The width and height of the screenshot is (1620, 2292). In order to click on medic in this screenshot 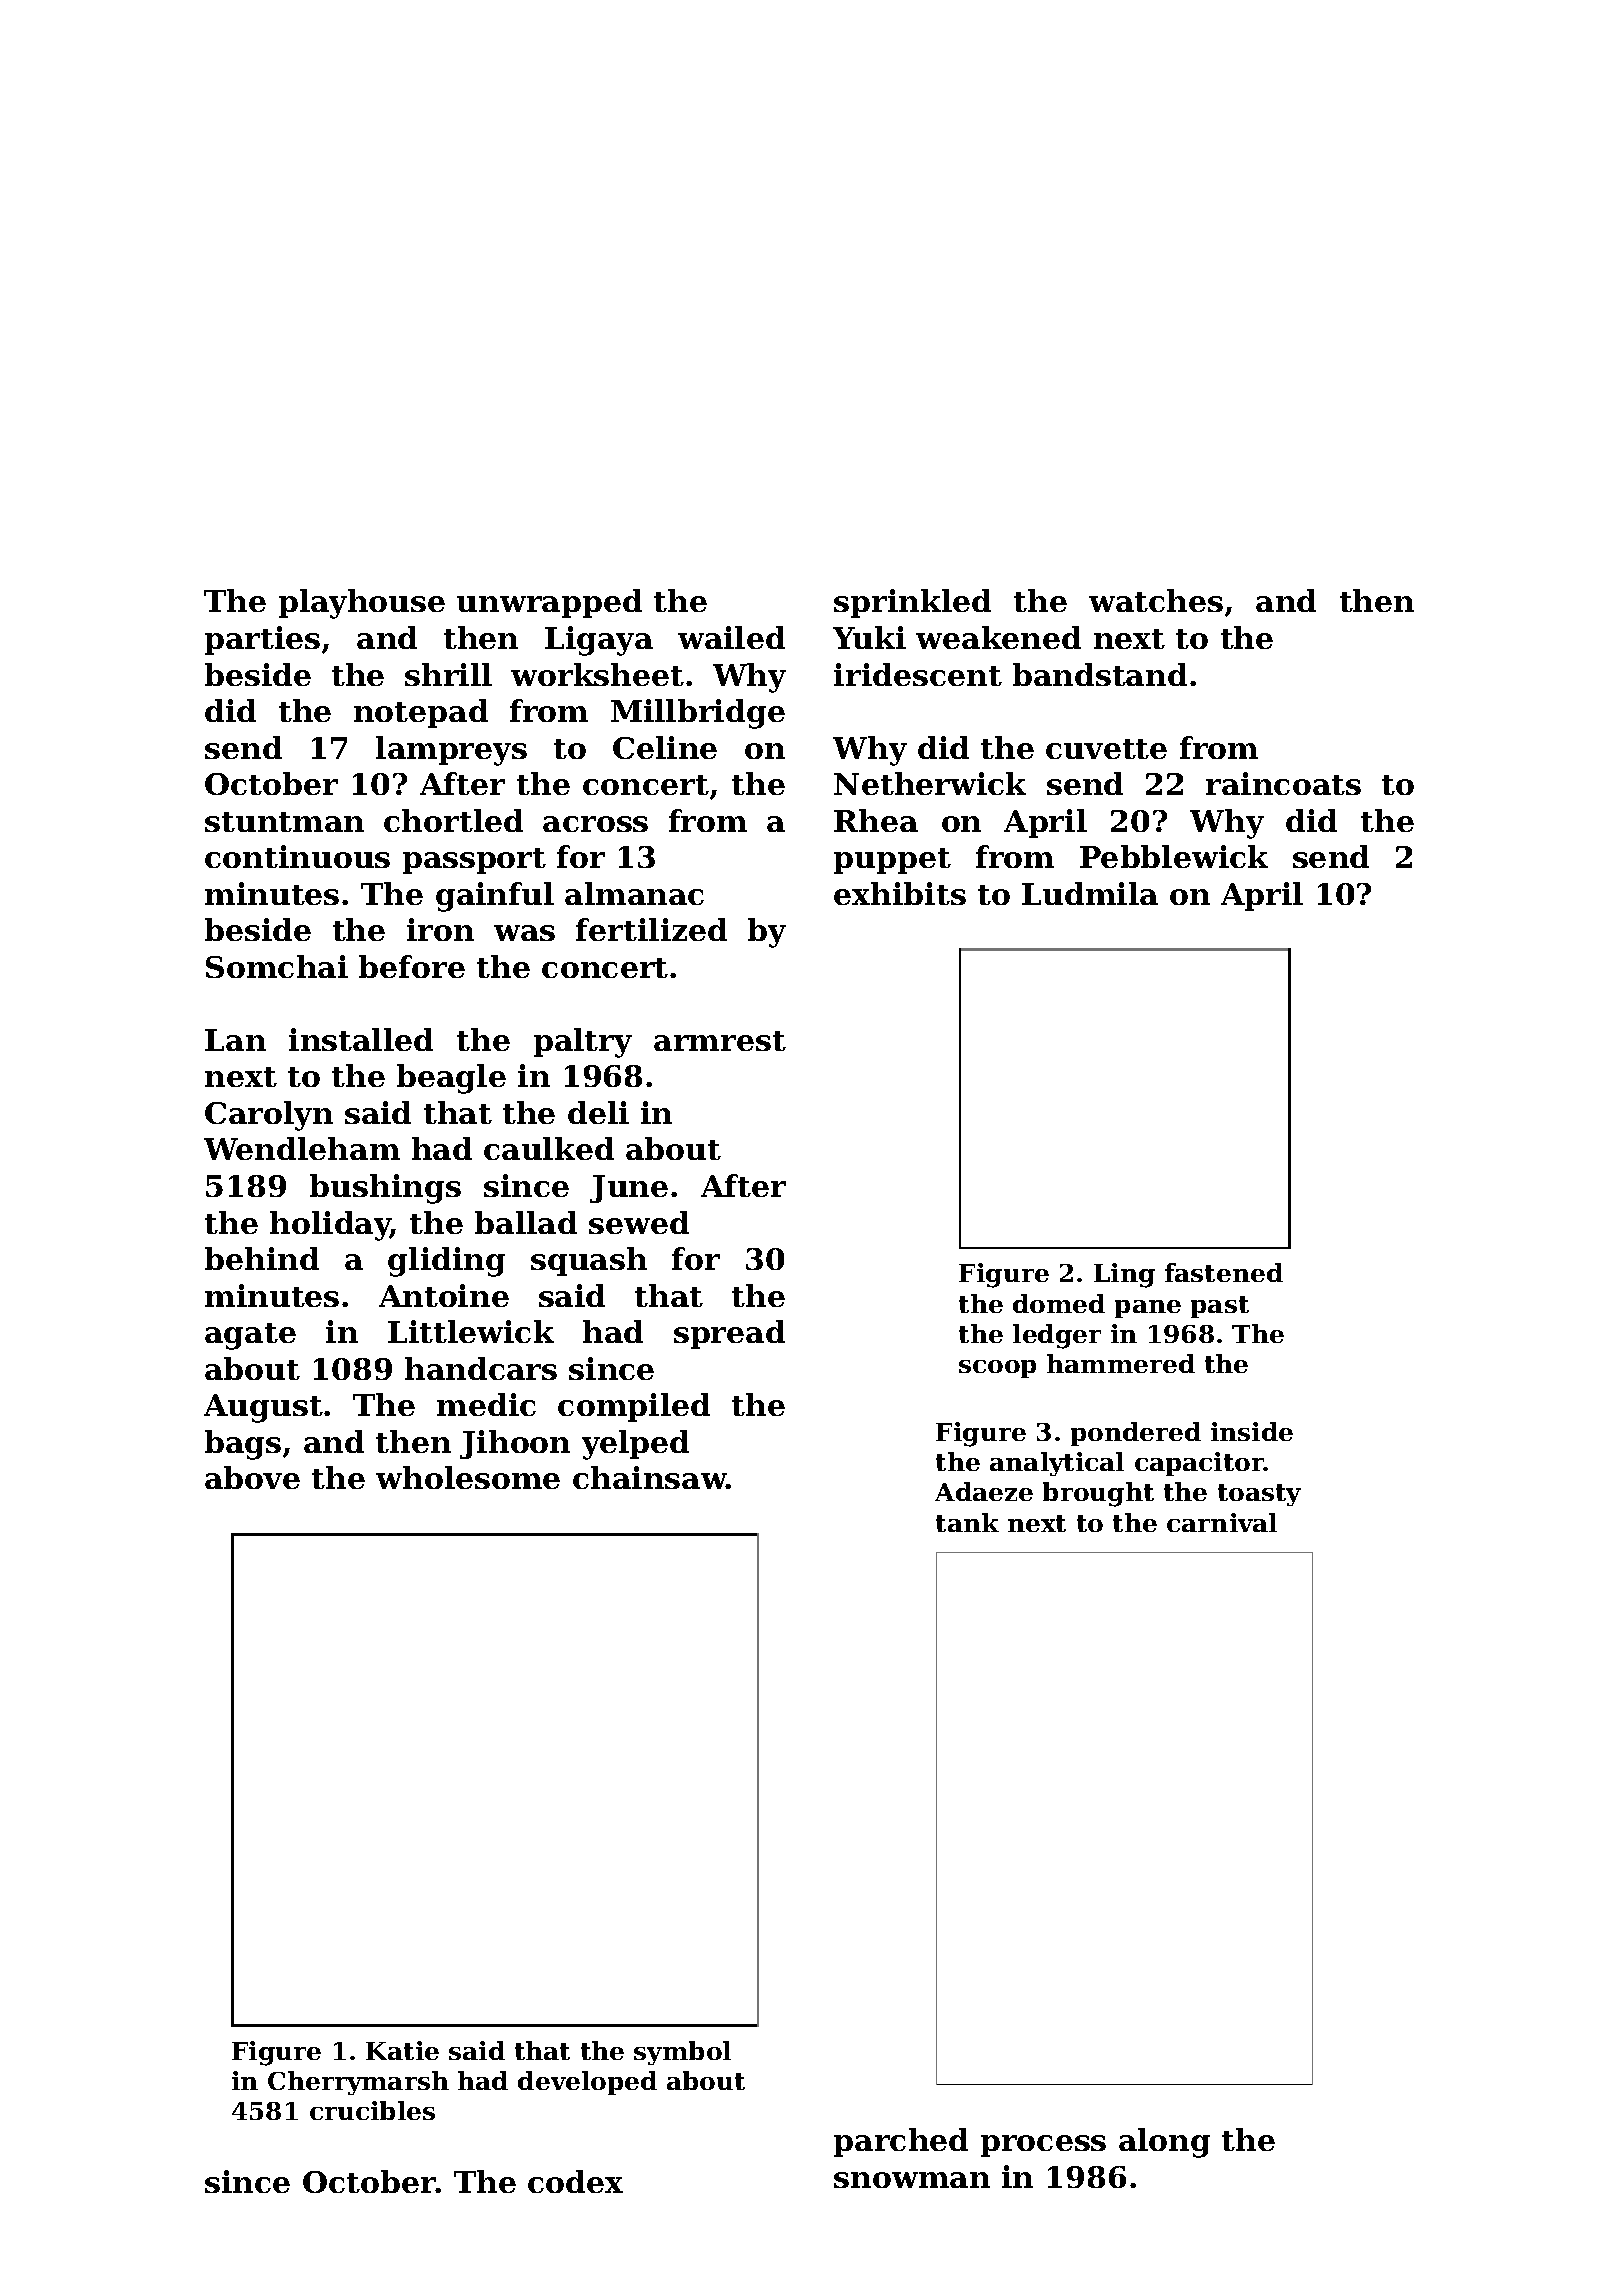, I will do `click(486, 1404)`.
